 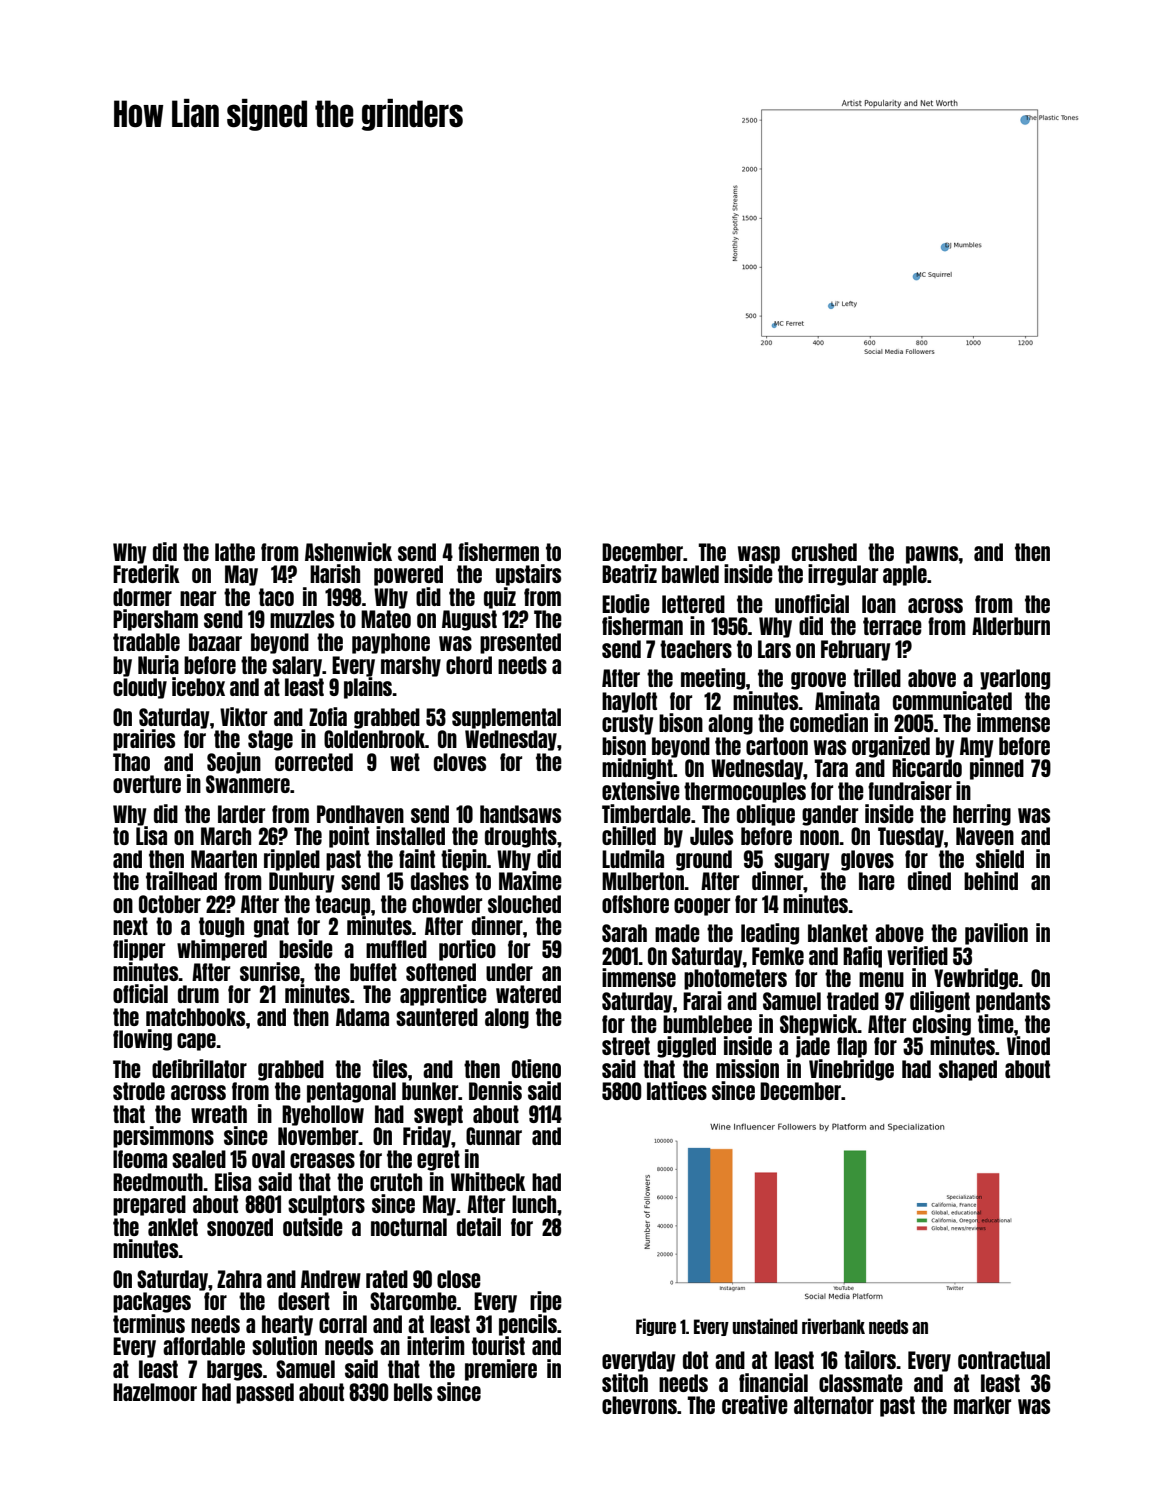 I want to click on rippled, so click(x=292, y=860).
